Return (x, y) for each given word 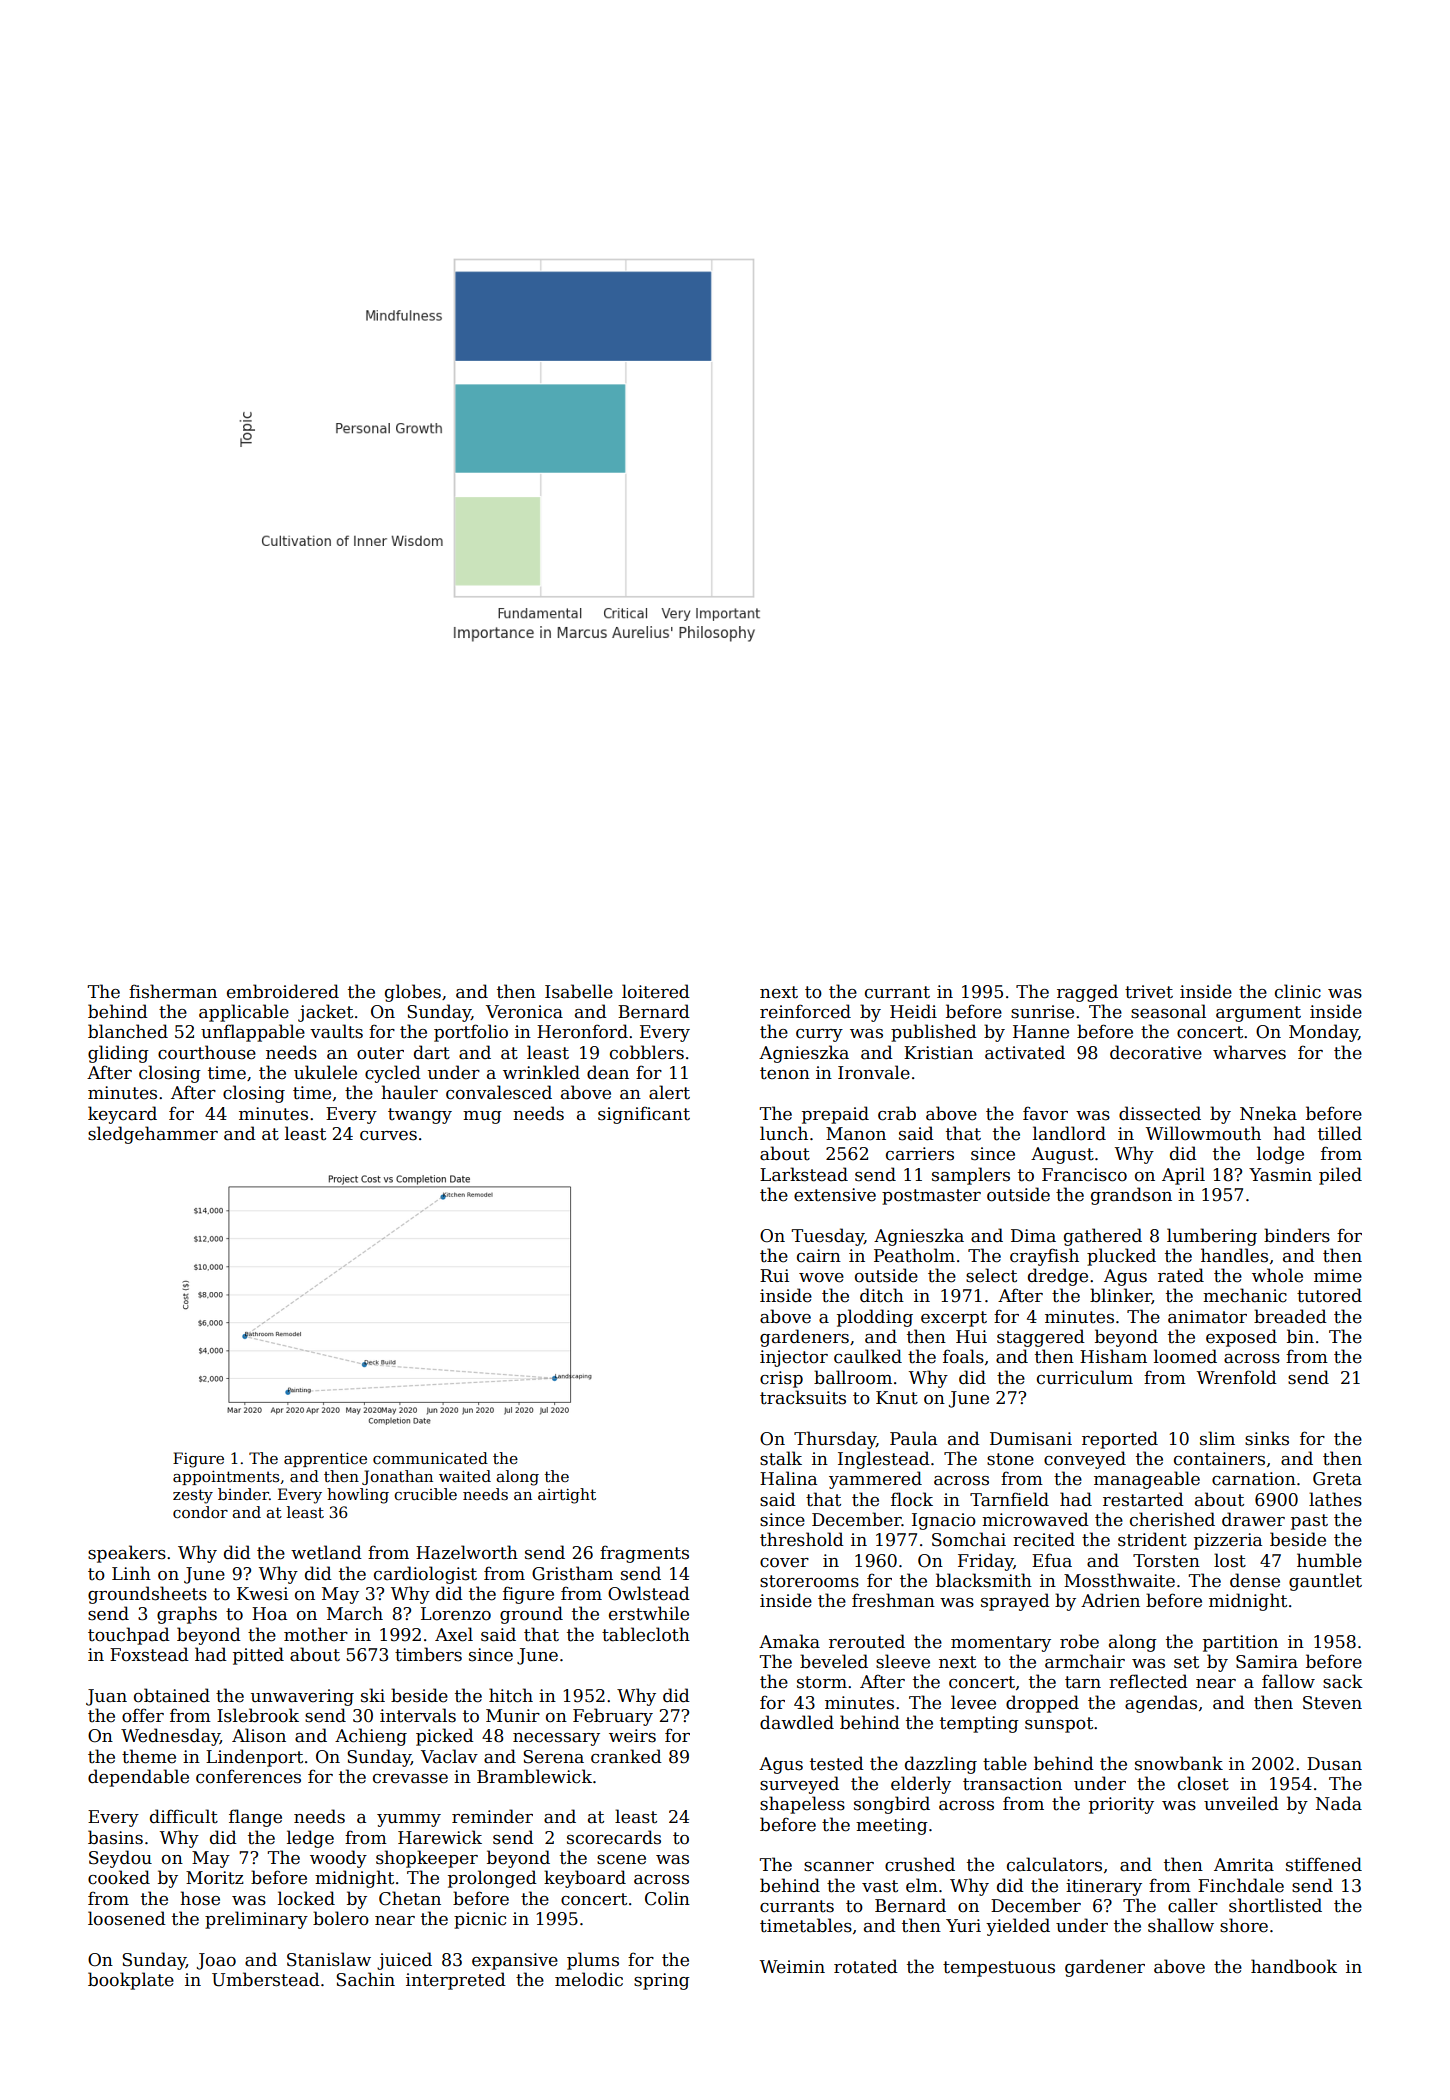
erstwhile (649, 1613)
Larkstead (804, 1174)
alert (669, 1092)
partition (1240, 1643)
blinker (1121, 1296)
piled (1340, 1176)
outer (380, 1053)
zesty (193, 1496)
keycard (122, 1115)
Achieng (371, 1737)
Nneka (1268, 1113)
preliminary (256, 1920)
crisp (781, 1379)
